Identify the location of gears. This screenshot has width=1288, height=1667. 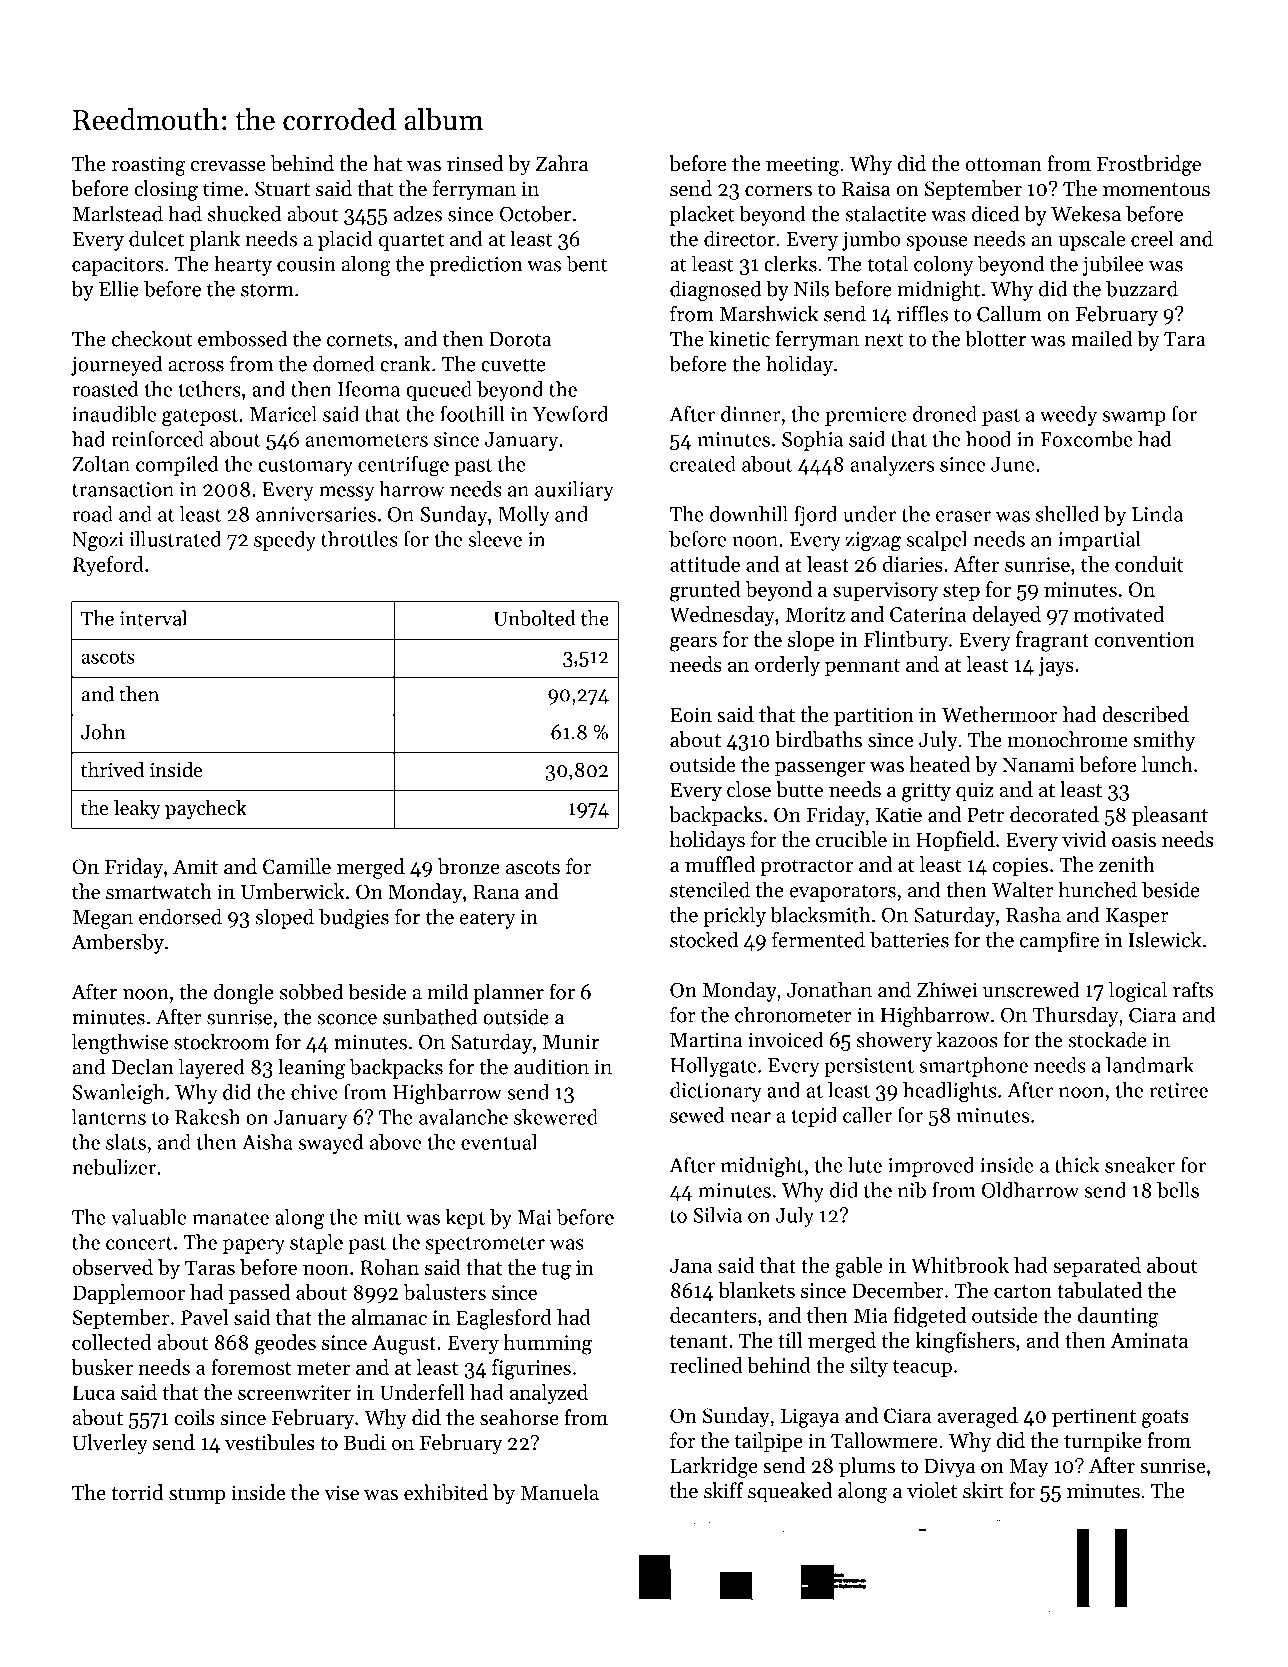
(693, 644).
